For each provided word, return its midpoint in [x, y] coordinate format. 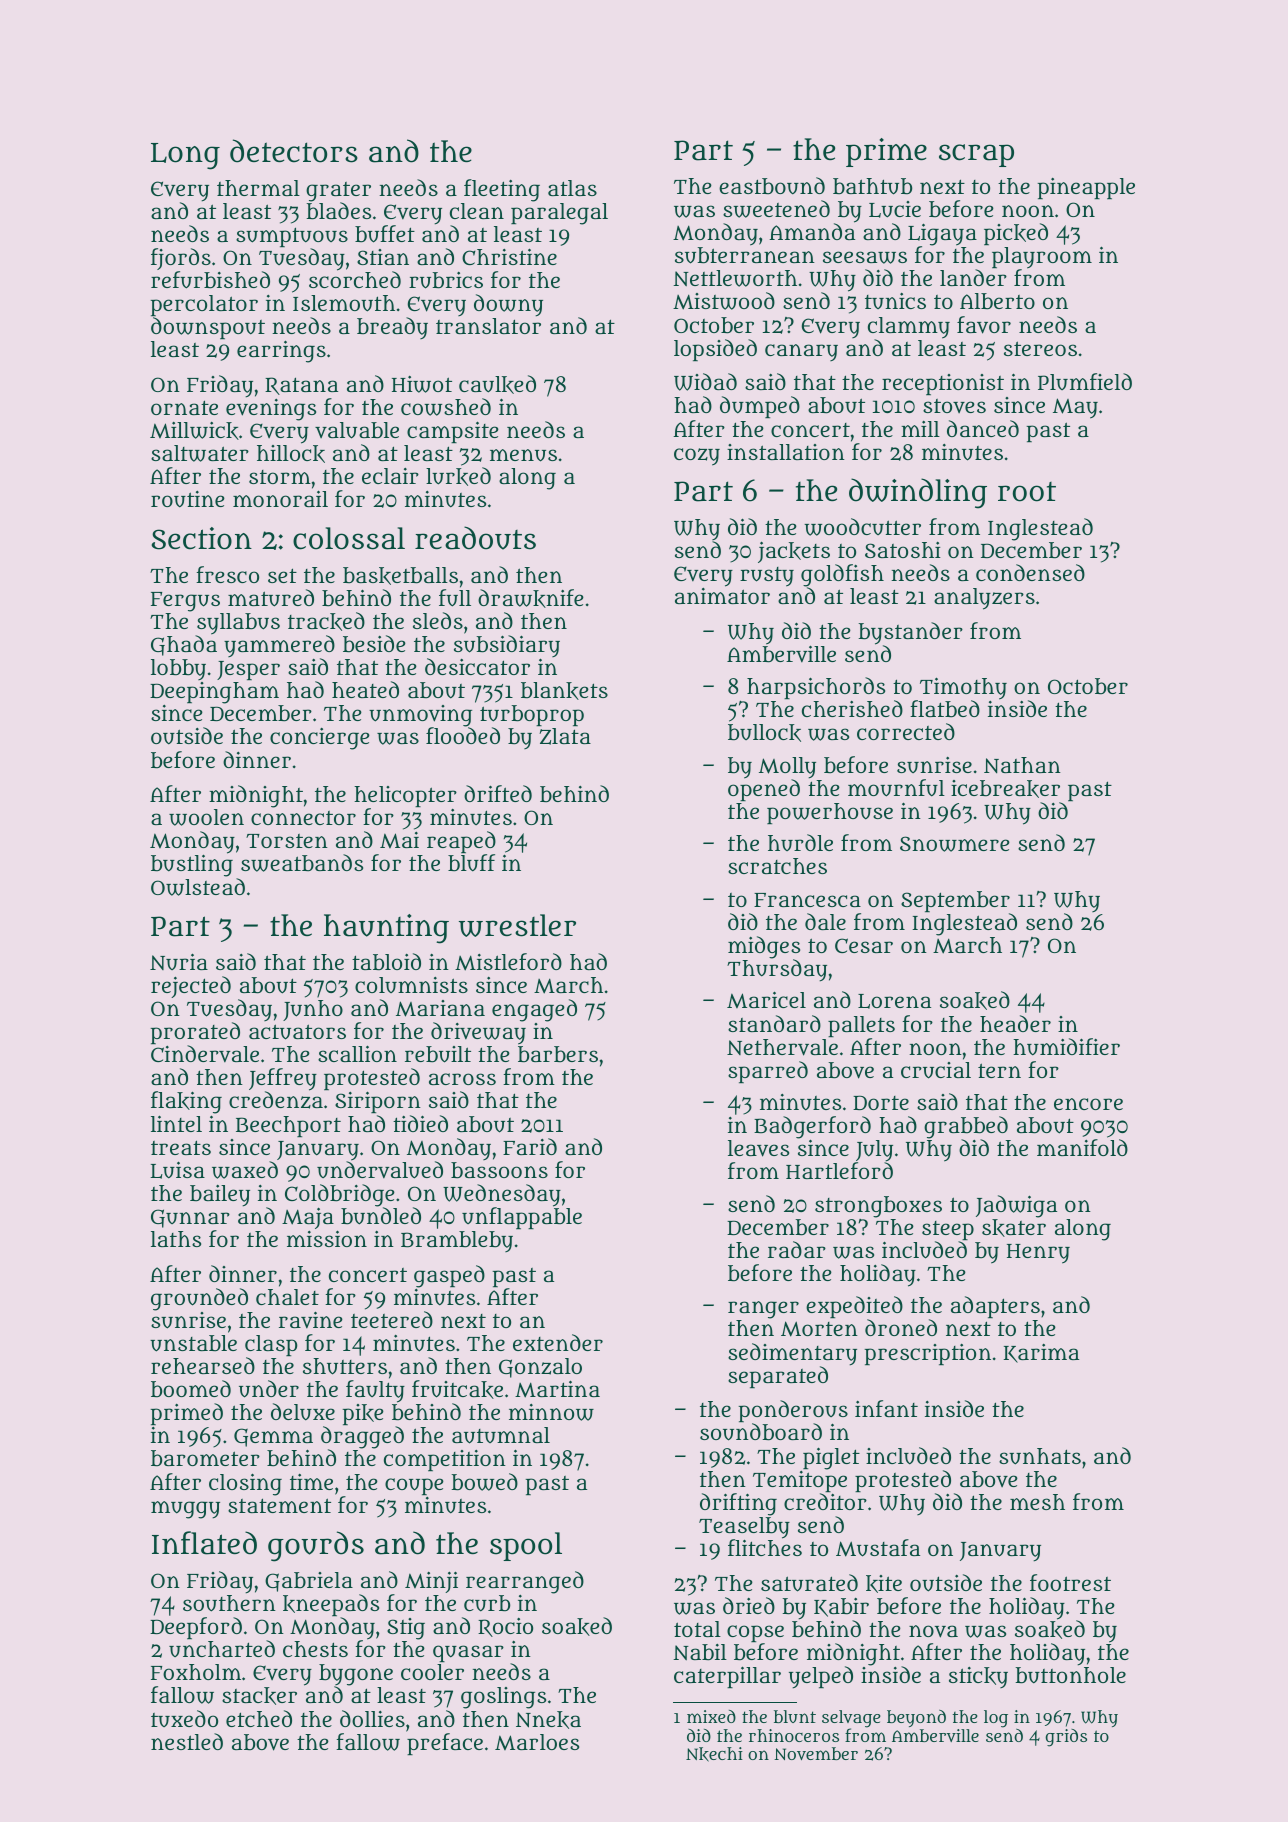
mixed [711, 1716]
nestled [187, 1741]
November [816, 1753]
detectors [294, 151]
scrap [976, 155]
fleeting [502, 190]
